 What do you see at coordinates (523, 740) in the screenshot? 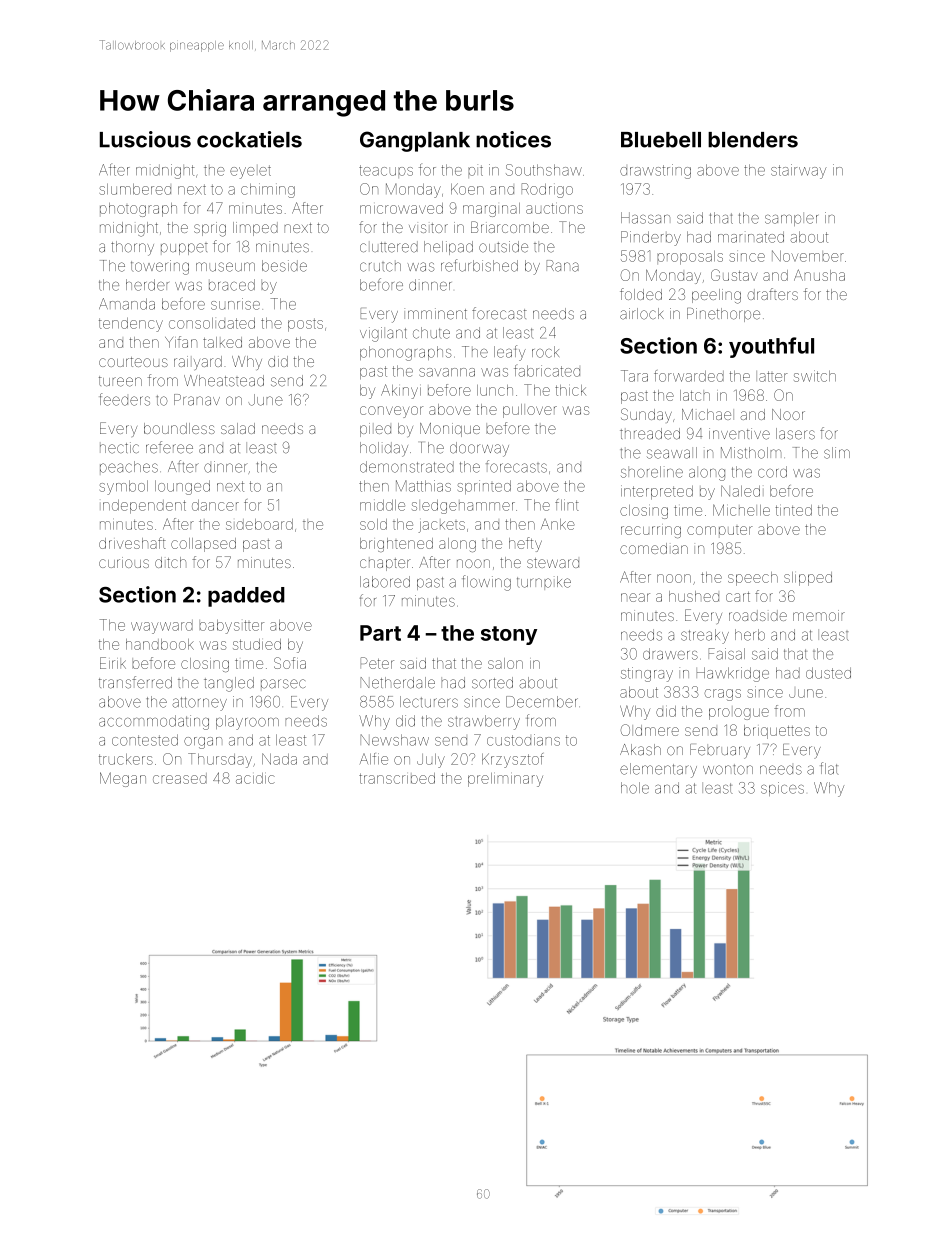
I see `custodians` at bounding box center [523, 740].
